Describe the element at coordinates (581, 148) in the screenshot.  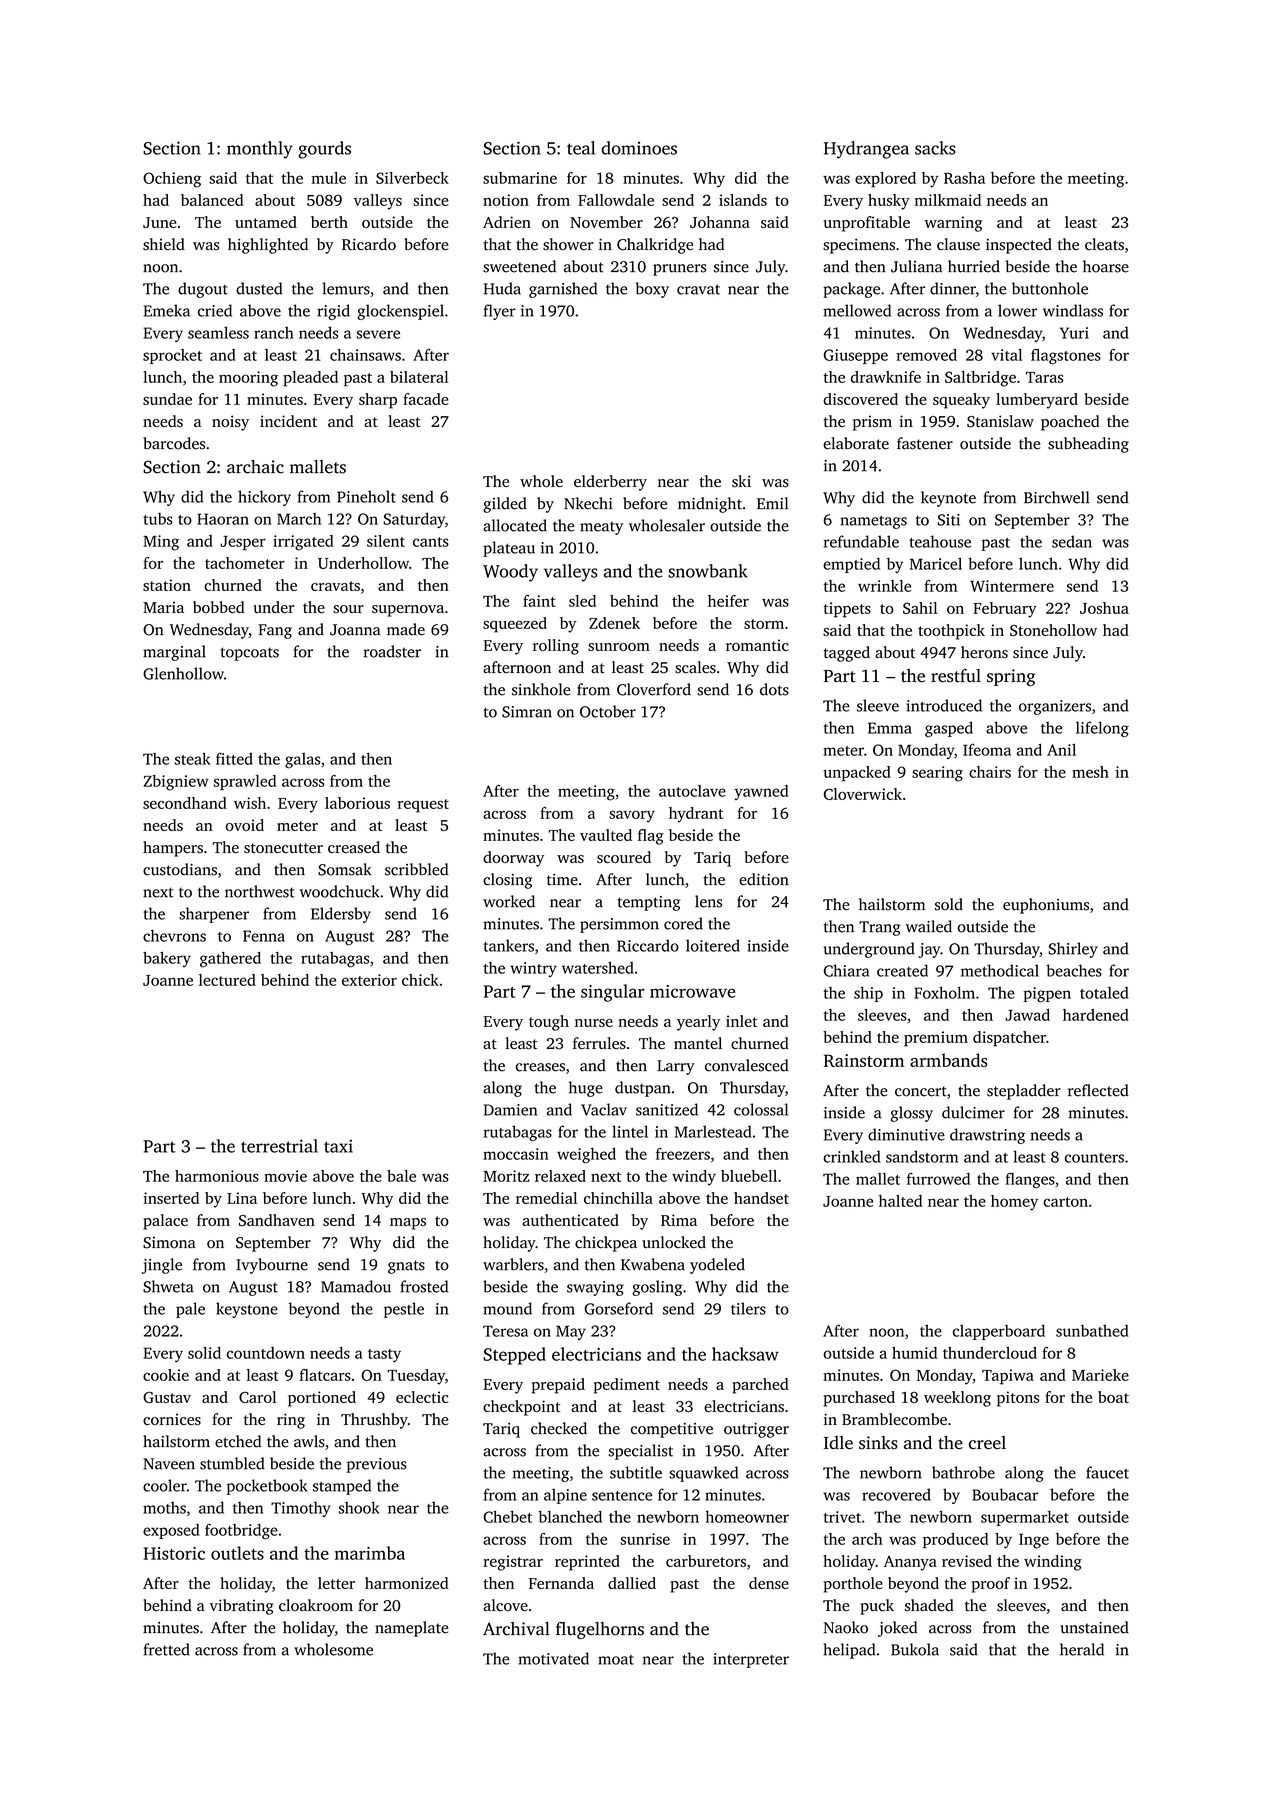
I see `teal` at that location.
